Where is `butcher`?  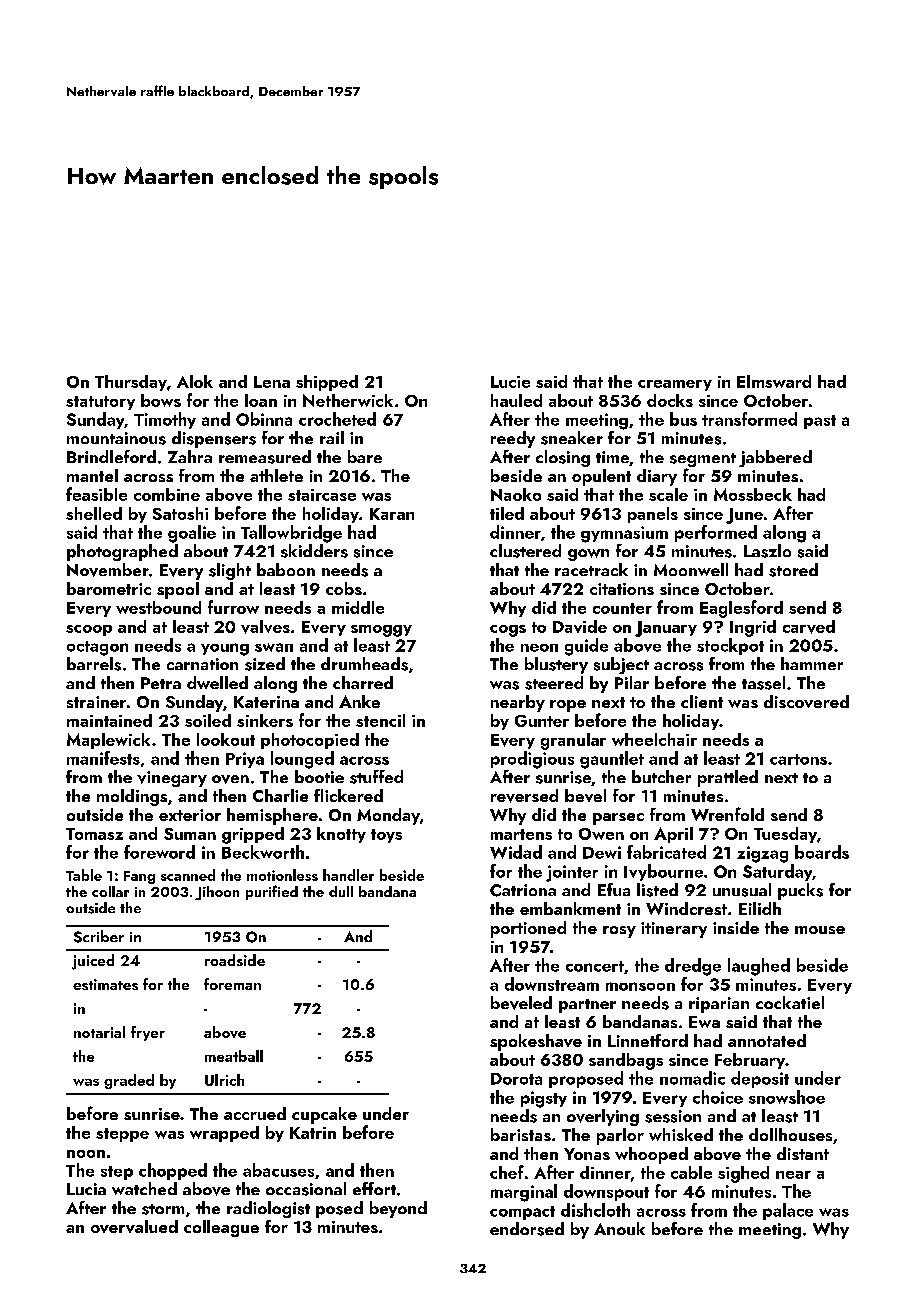
butcher is located at coordinates (661, 776).
